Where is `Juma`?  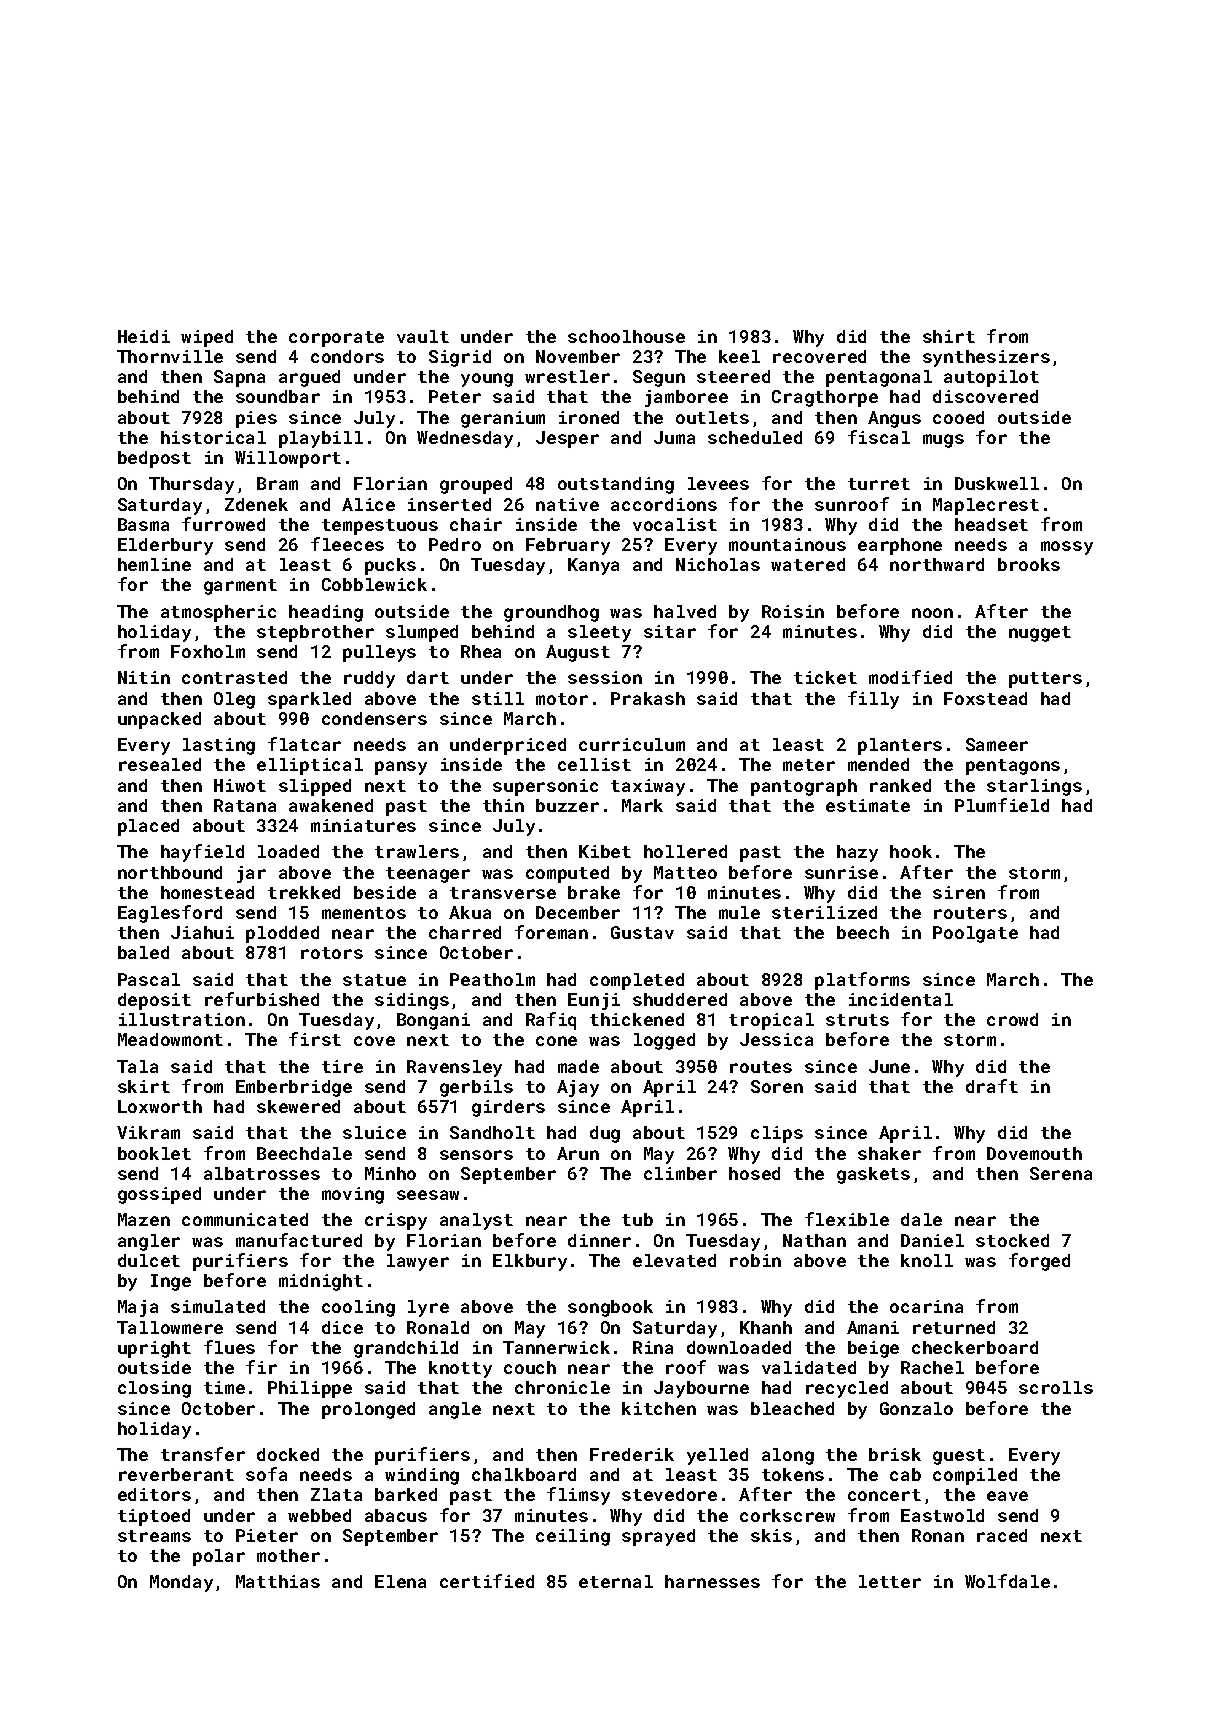 Juma is located at coordinates (674, 437).
